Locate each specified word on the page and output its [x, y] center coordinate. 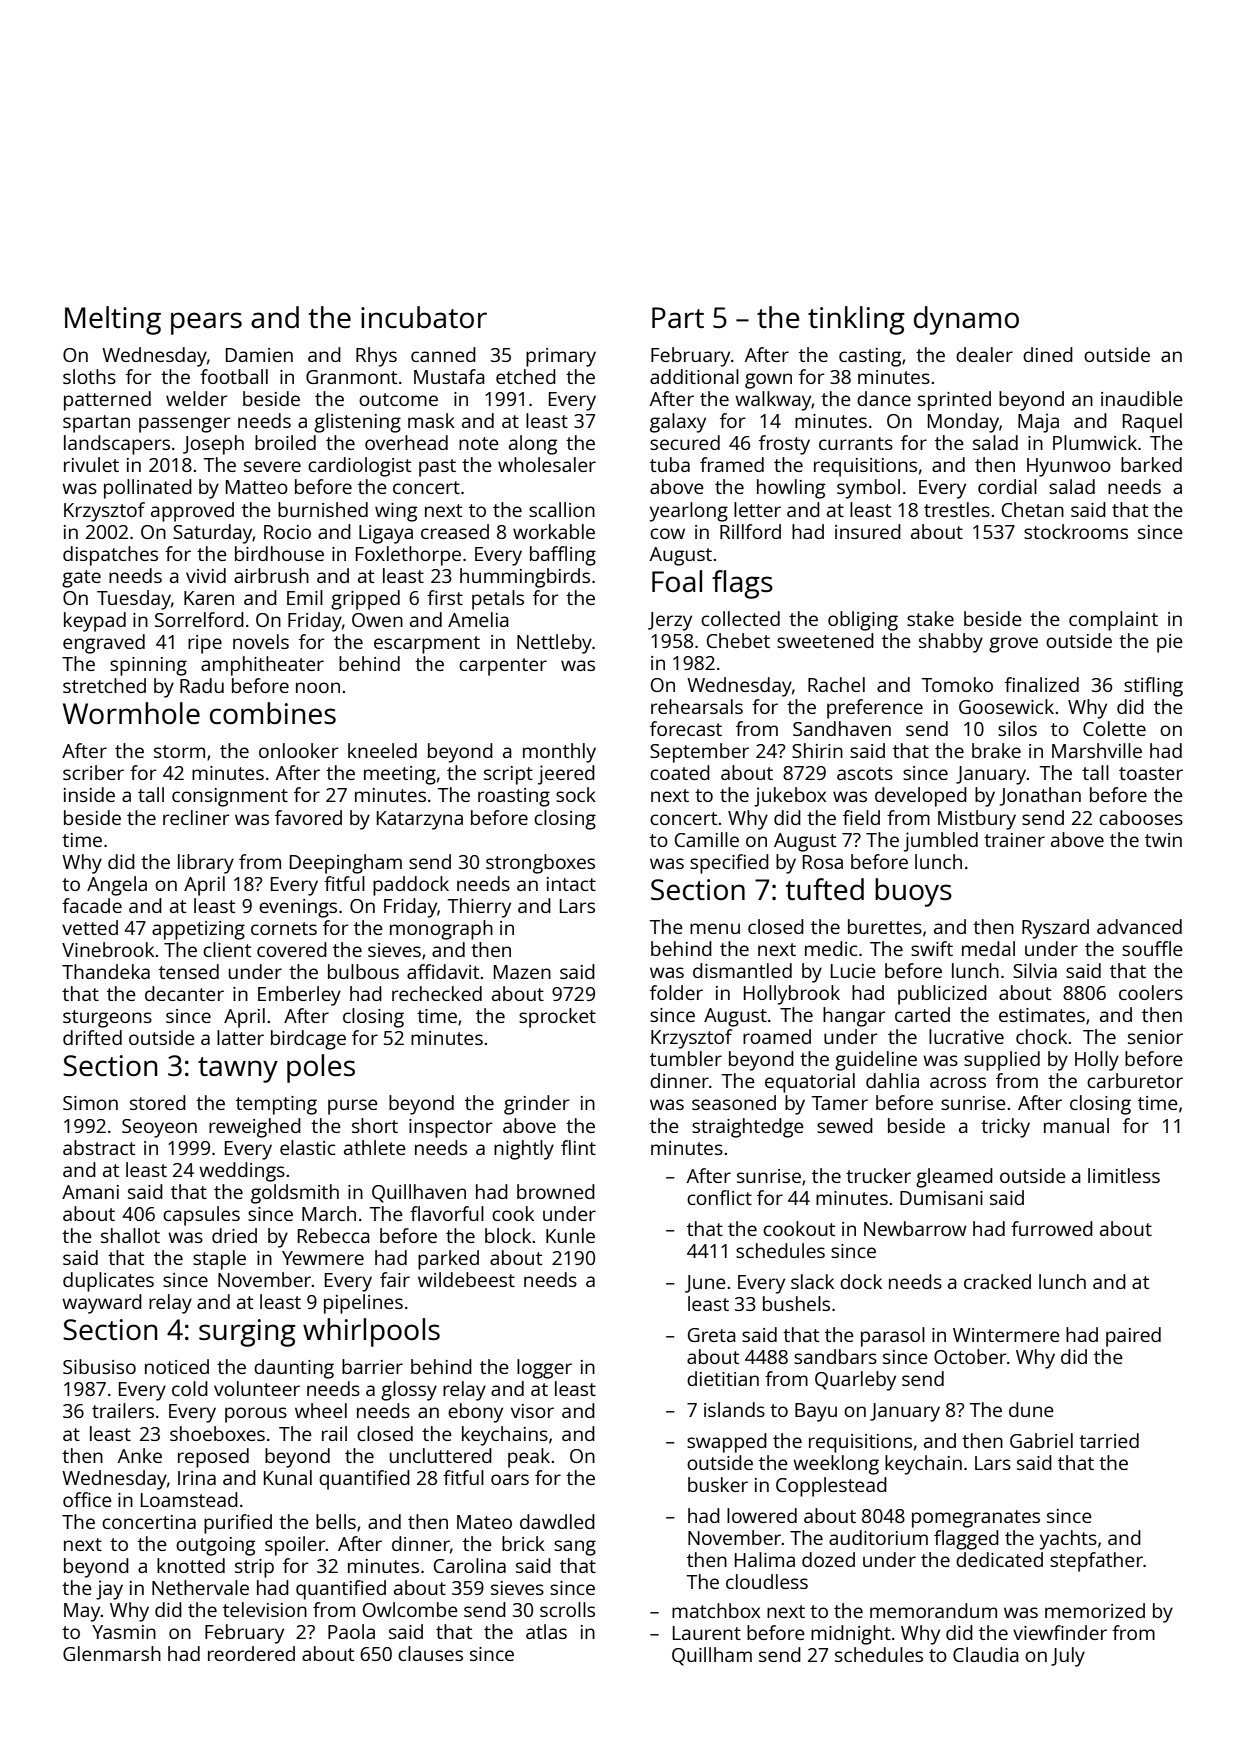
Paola [351, 1631]
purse [353, 1107]
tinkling [856, 320]
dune [1031, 1409]
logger [544, 1369]
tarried [1109, 1440]
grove [1013, 645]
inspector [451, 1128]
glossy [409, 1391]
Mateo [484, 1522]
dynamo [966, 320]
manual [1076, 1125]
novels [261, 641]
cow [667, 533]
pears [206, 323]
